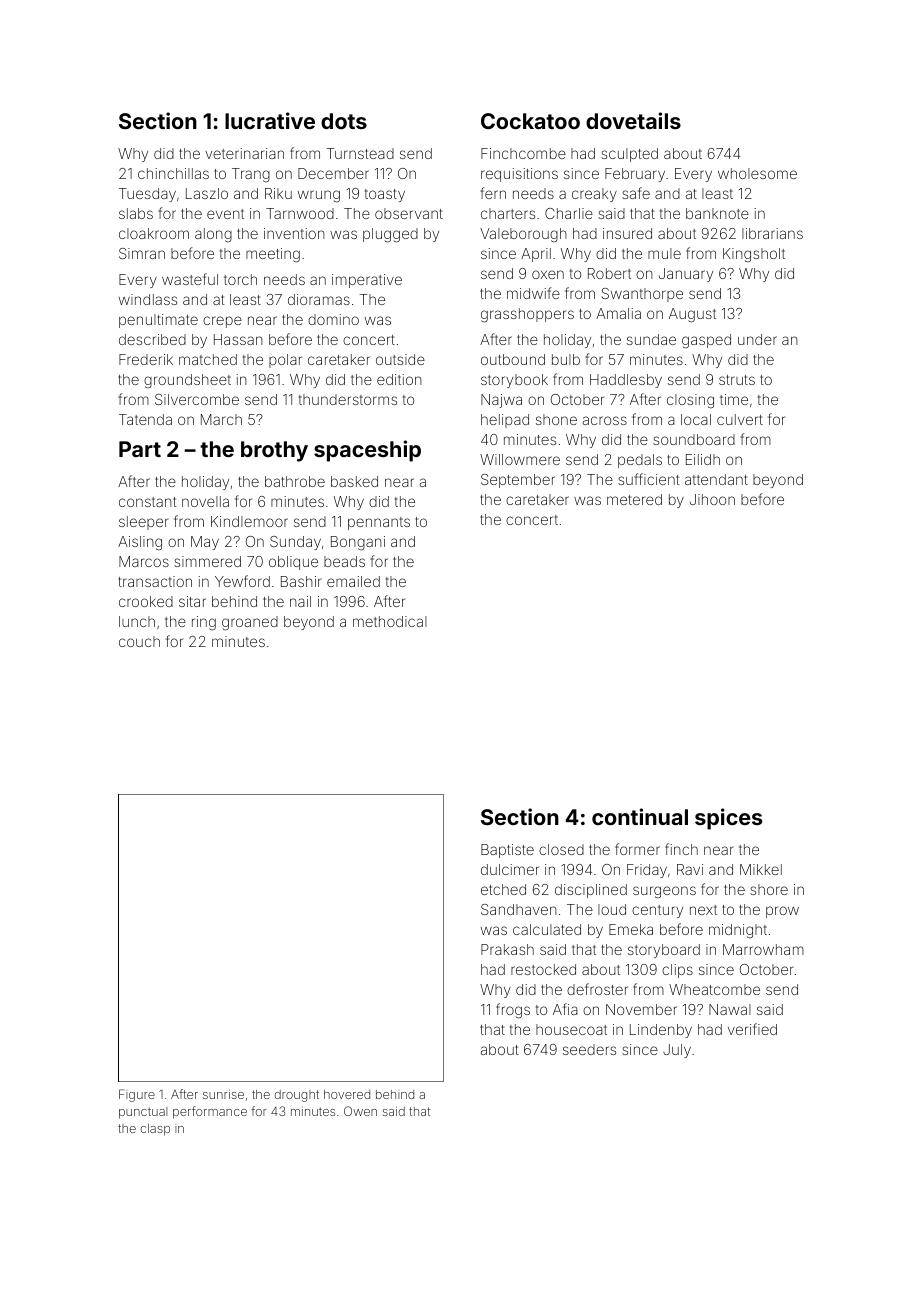  I want to click on spices, so click(728, 819).
